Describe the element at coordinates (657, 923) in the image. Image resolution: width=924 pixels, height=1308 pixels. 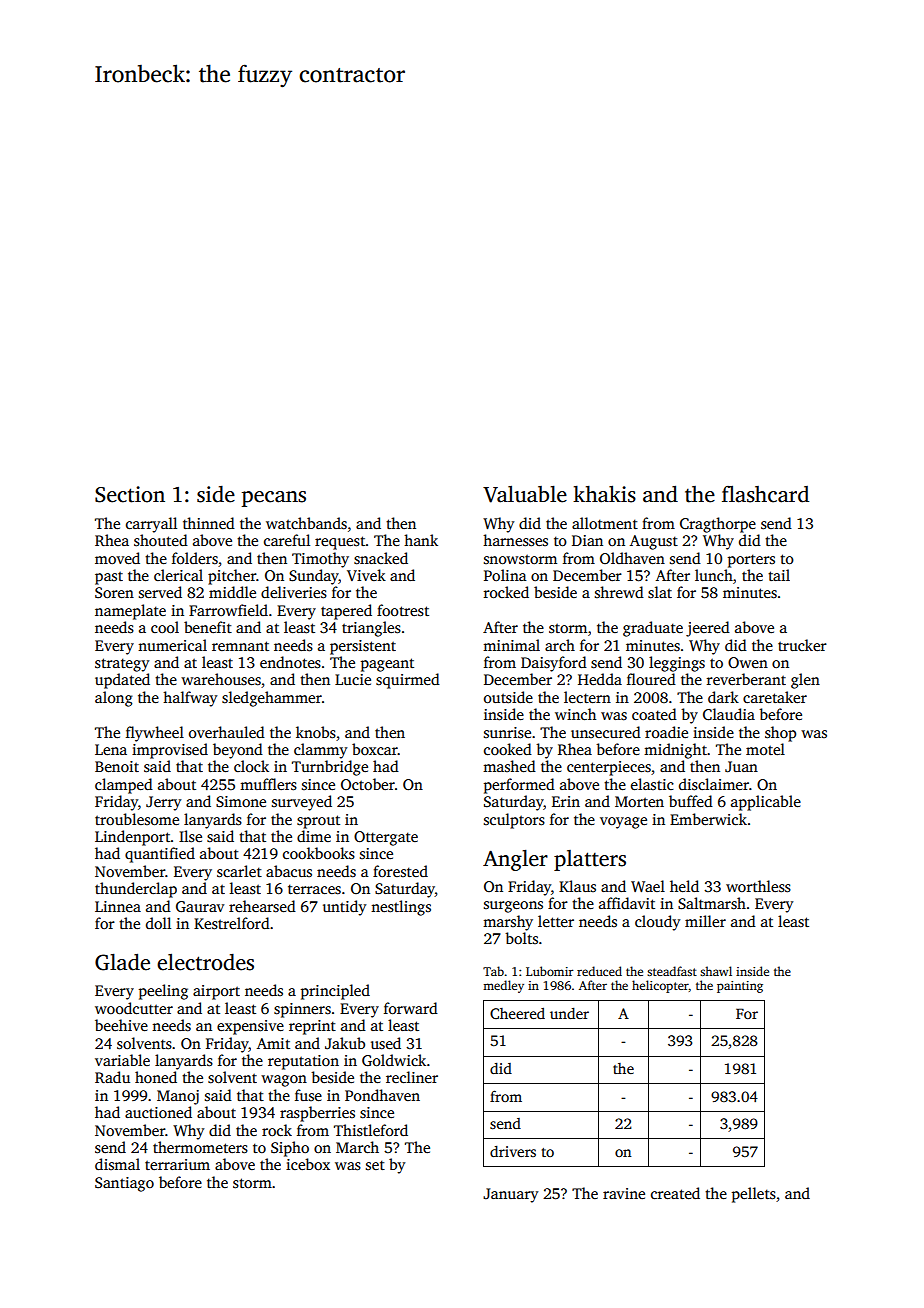
I see `cloudy` at that location.
